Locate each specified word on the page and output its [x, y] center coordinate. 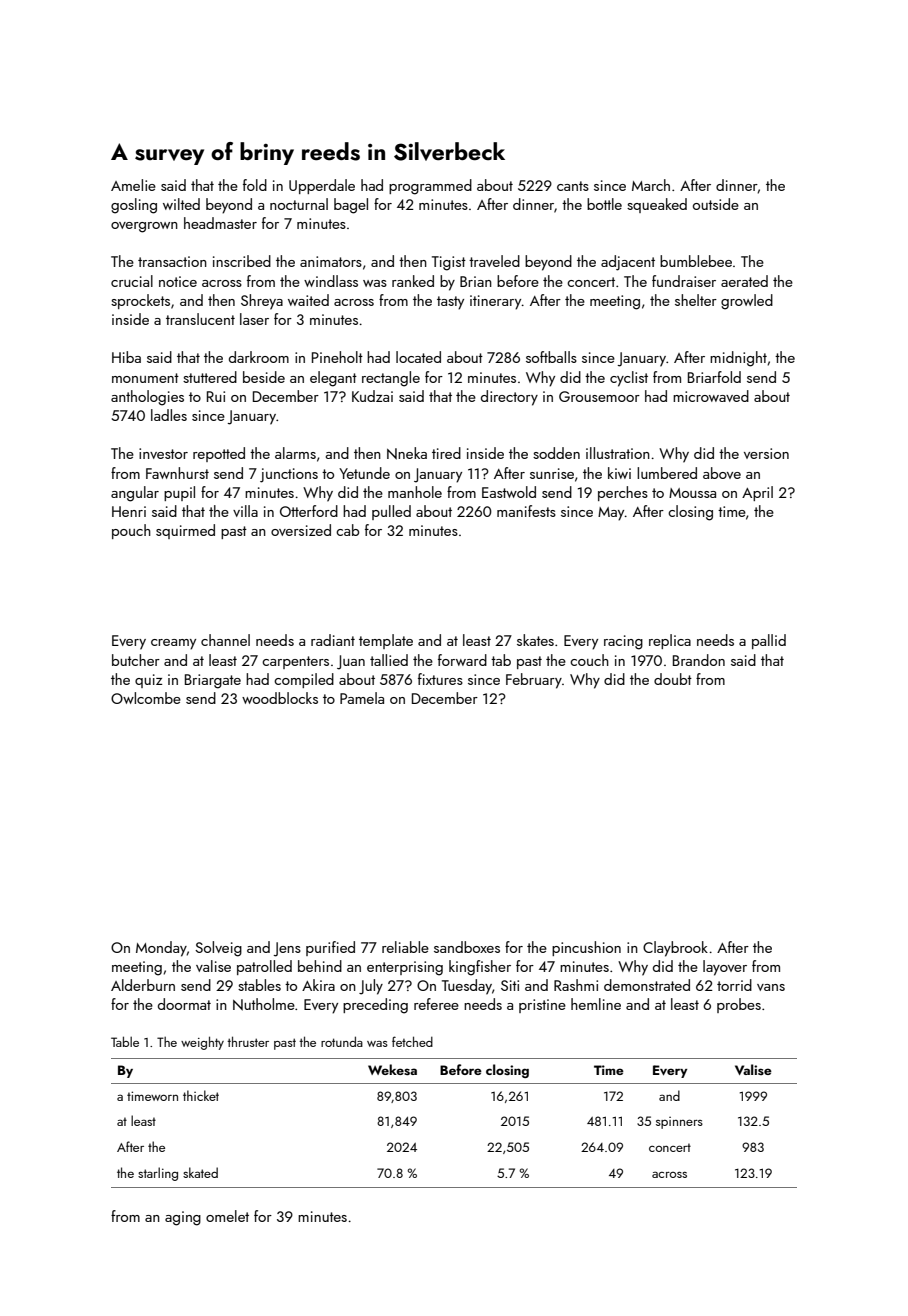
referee [436, 1004]
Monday [161, 949]
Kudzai [372, 396]
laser [254, 319]
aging [183, 1218]
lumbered [667, 473]
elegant [333, 379]
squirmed [185, 531]
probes [739, 1005]
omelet [227, 1216]
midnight [738, 359]
